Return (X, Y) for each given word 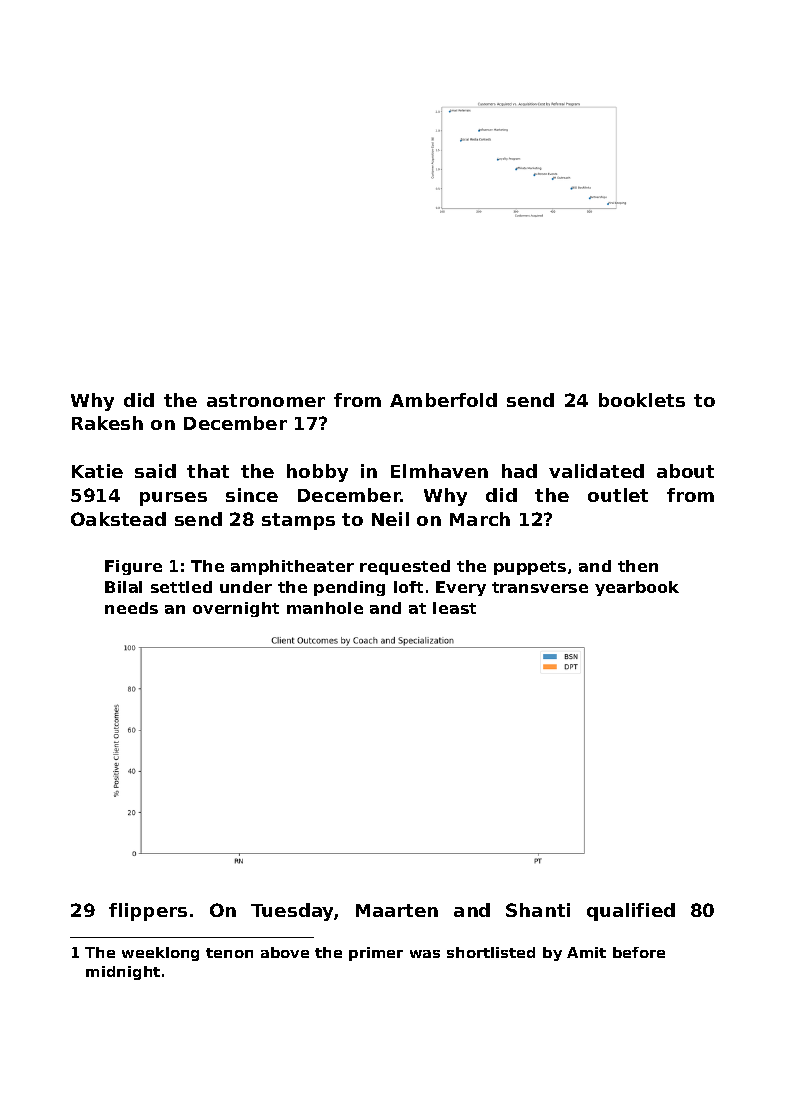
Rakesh (107, 423)
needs (131, 608)
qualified (631, 912)
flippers (148, 912)
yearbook (637, 588)
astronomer (266, 400)
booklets (642, 400)
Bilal (123, 587)
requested (405, 567)
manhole (325, 608)
